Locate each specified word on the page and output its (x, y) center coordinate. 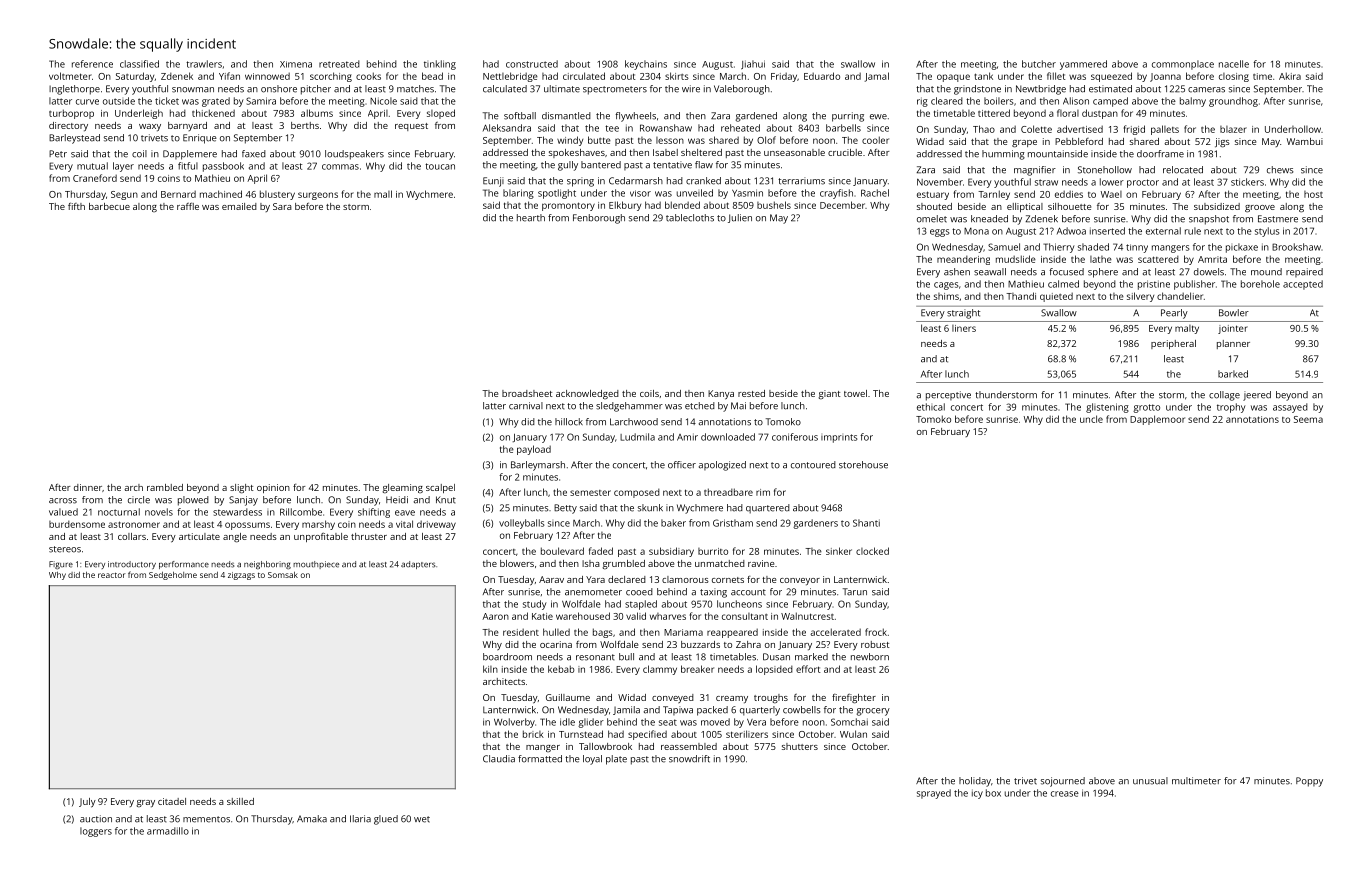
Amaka (312, 819)
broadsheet (527, 393)
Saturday (135, 77)
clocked (872, 551)
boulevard (562, 551)
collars (132, 536)
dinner (88, 487)
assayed (1290, 408)
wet (422, 819)
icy (977, 794)
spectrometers (615, 90)
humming (1003, 155)
